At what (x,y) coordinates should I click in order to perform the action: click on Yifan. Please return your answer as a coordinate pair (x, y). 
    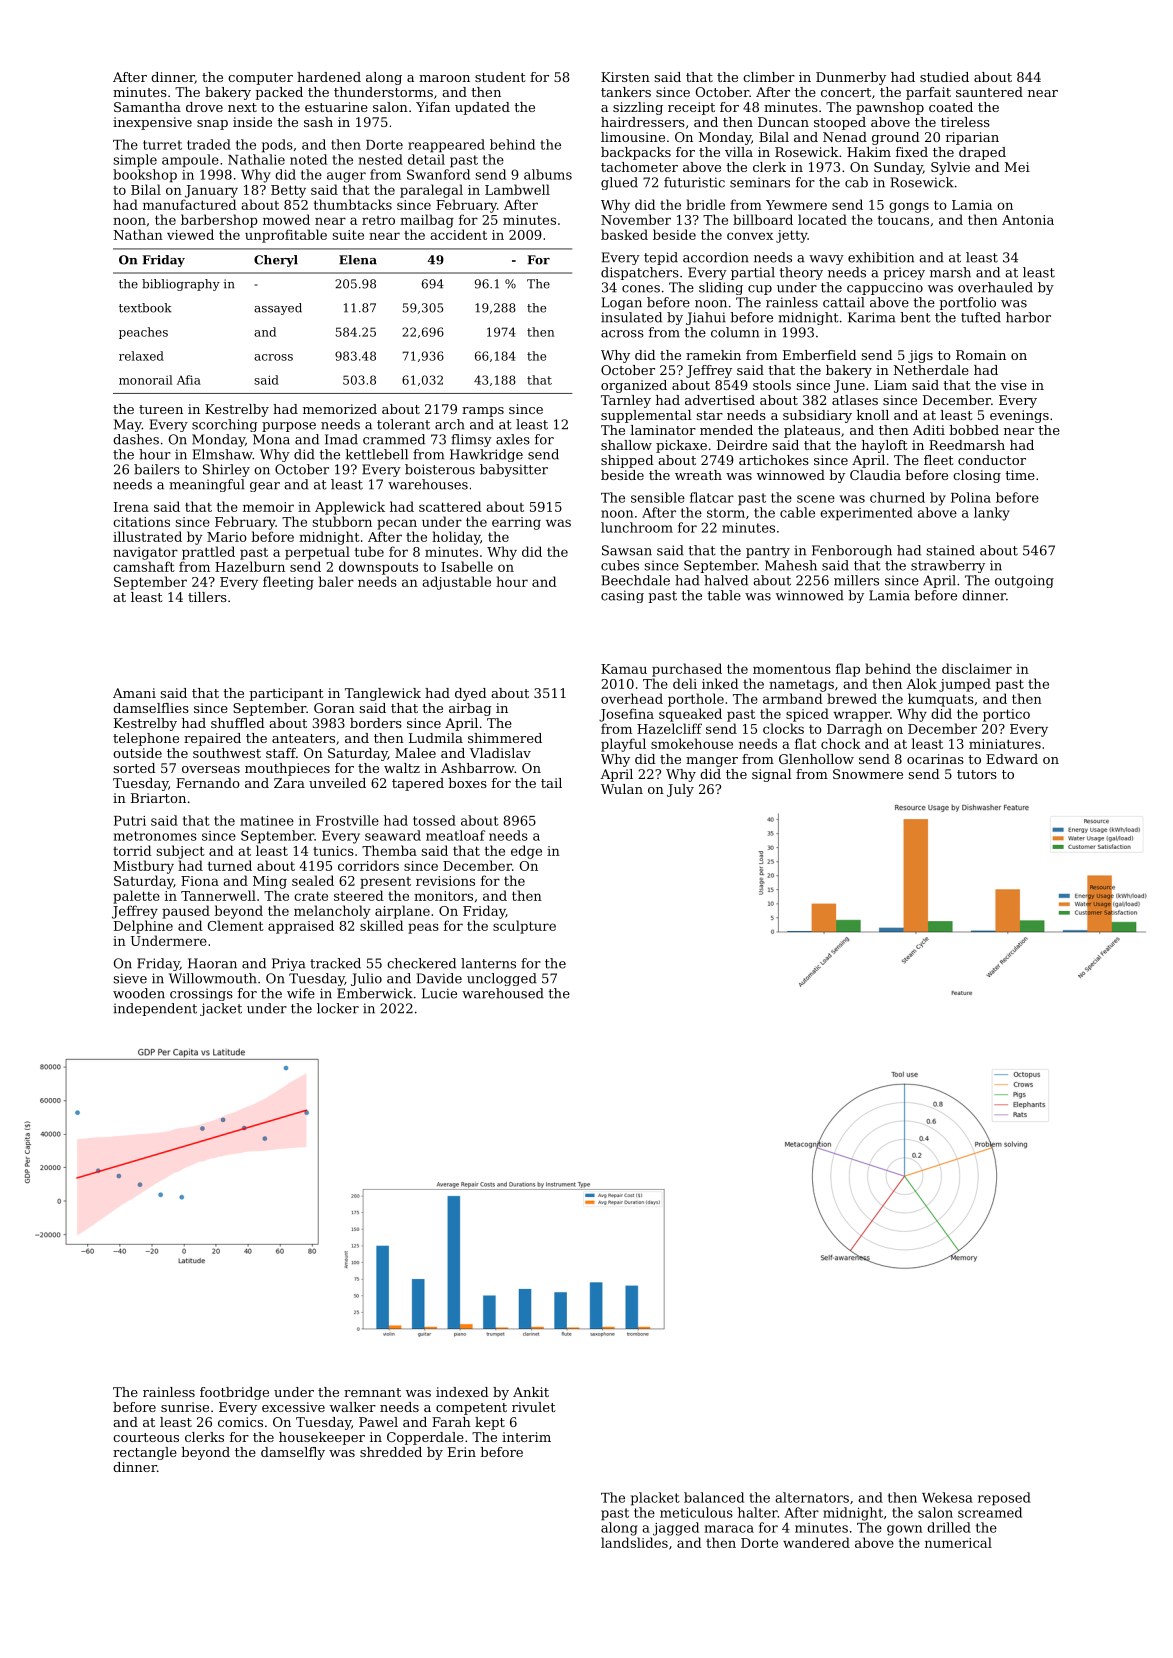
    Looking at the image, I should click on (433, 107).
